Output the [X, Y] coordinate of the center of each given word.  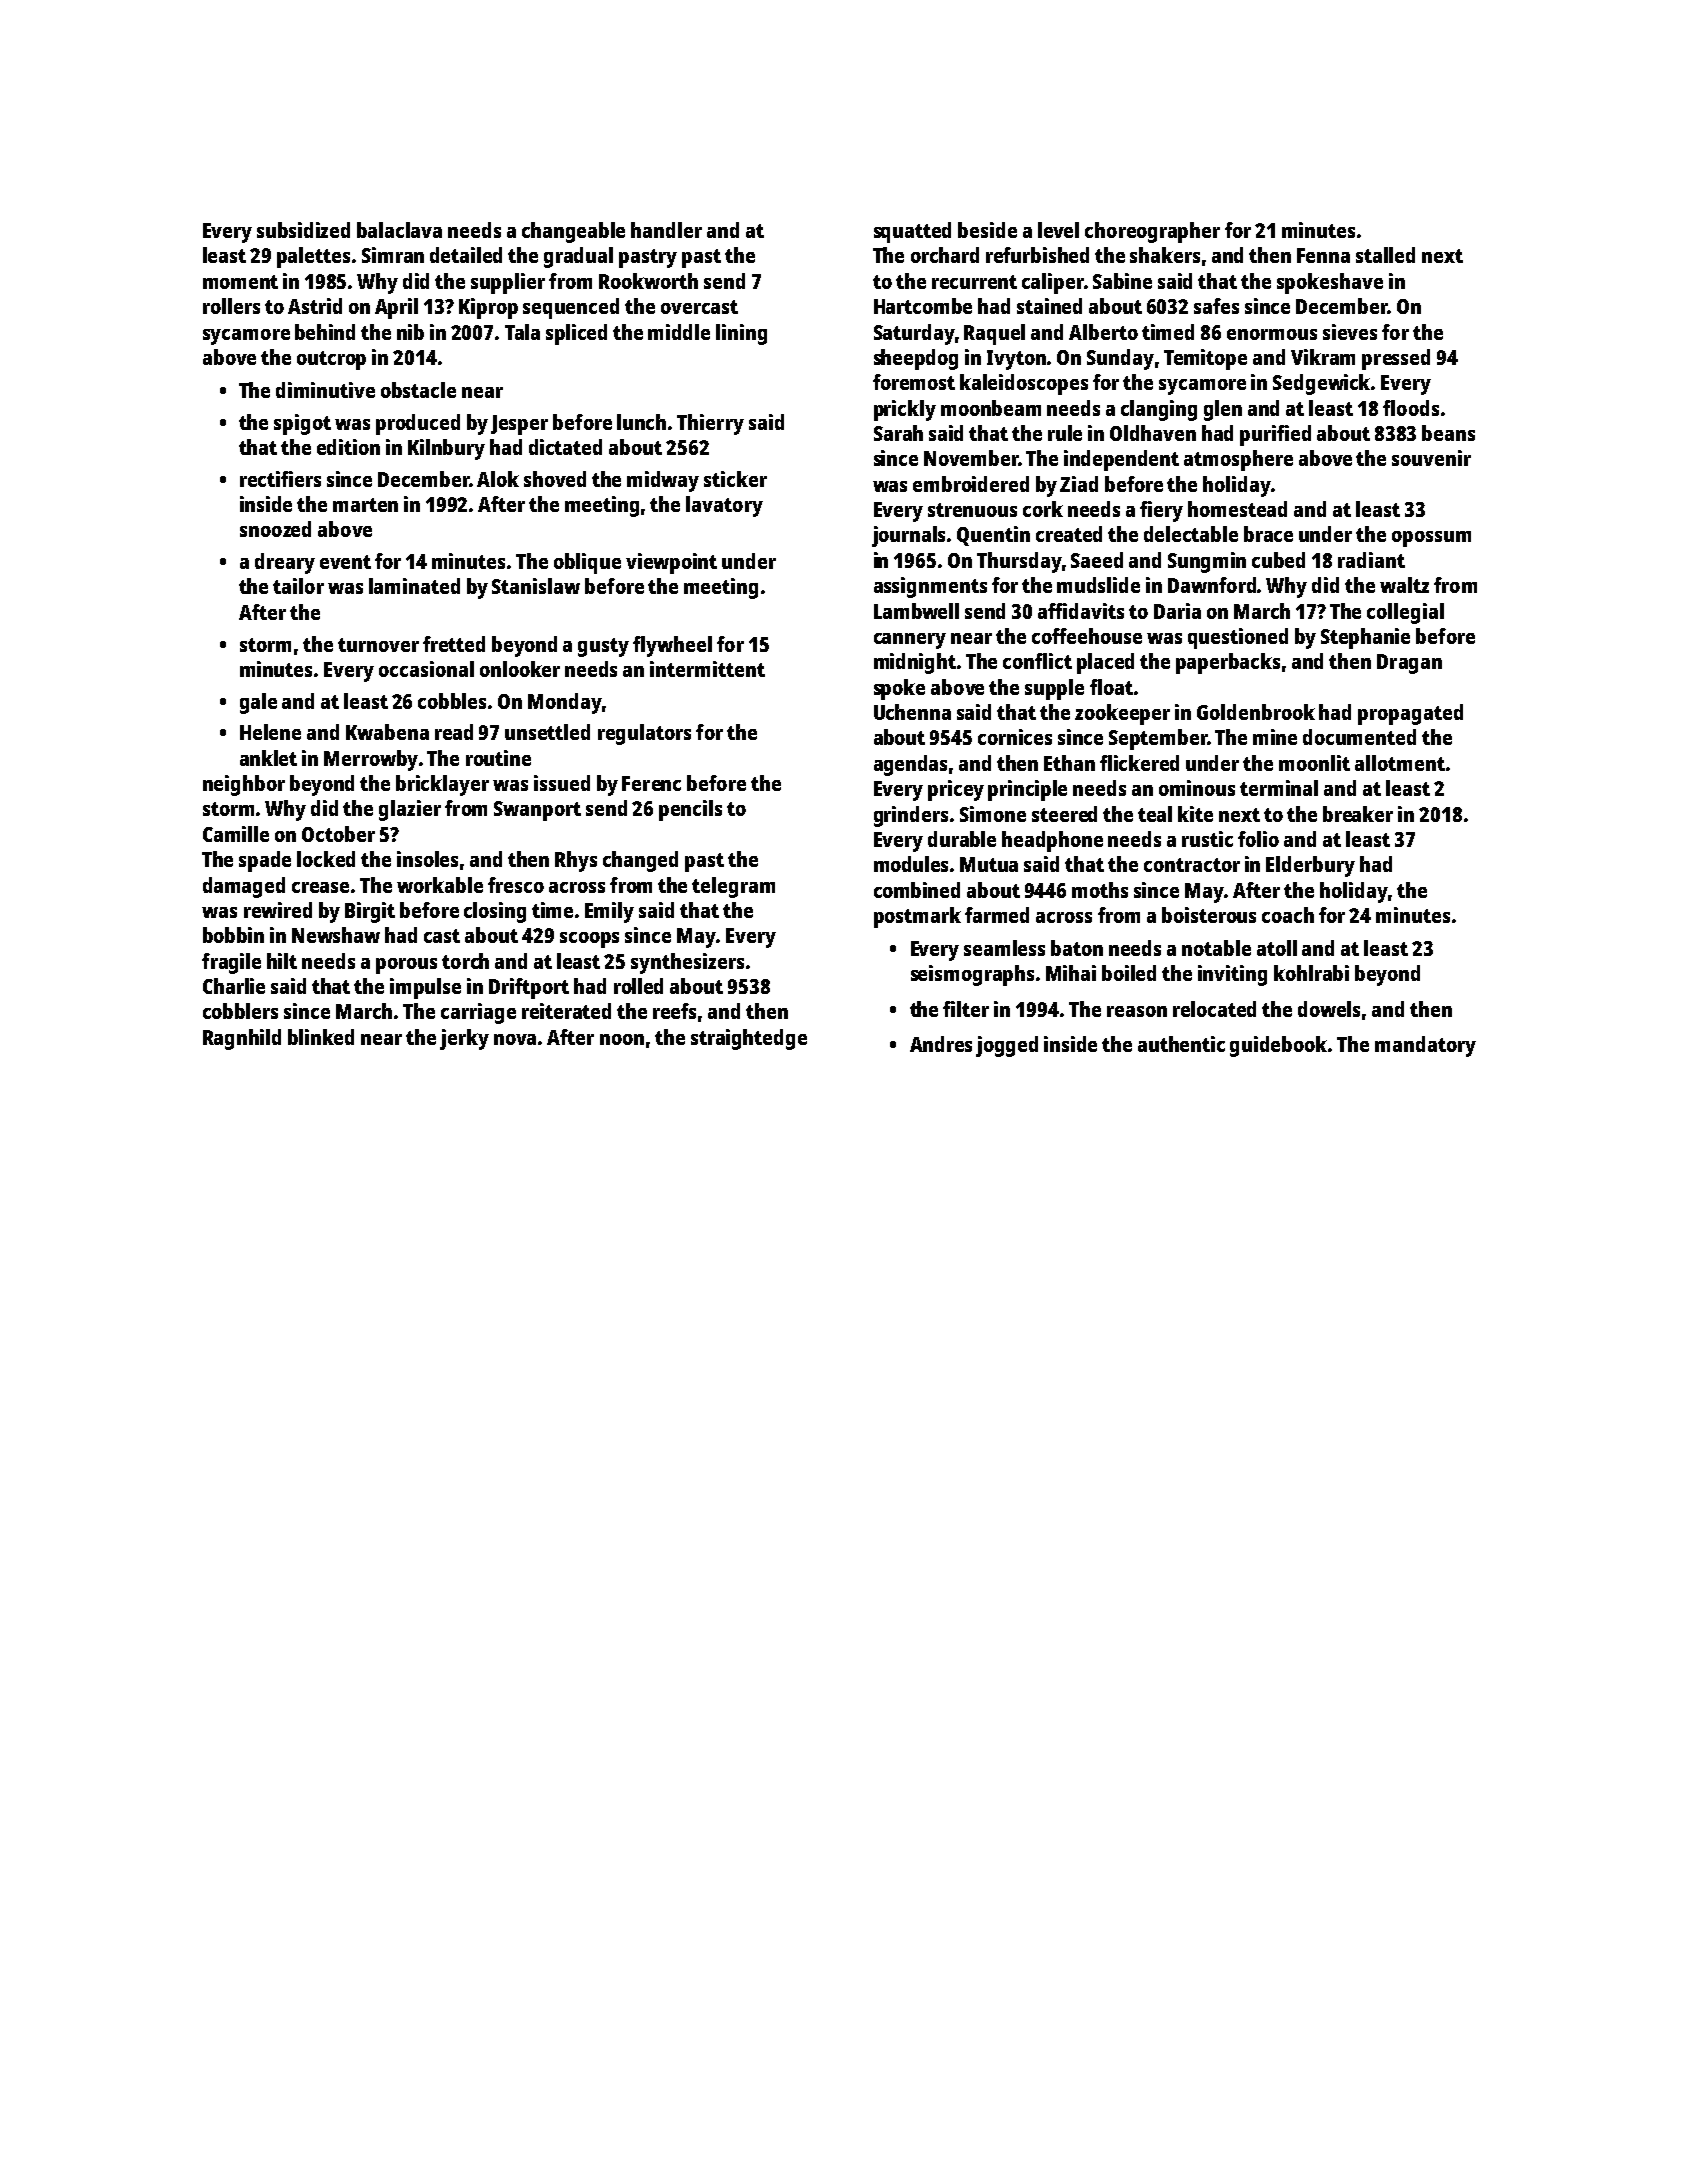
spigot [302, 424]
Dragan [1409, 664]
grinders [911, 816]
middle [679, 332]
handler [666, 230]
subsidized [303, 230]
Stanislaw [536, 586]
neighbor [244, 785]
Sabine [1122, 281]
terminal [1279, 788]
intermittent [707, 669]
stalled [1385, 255]
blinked [321, 1037]
